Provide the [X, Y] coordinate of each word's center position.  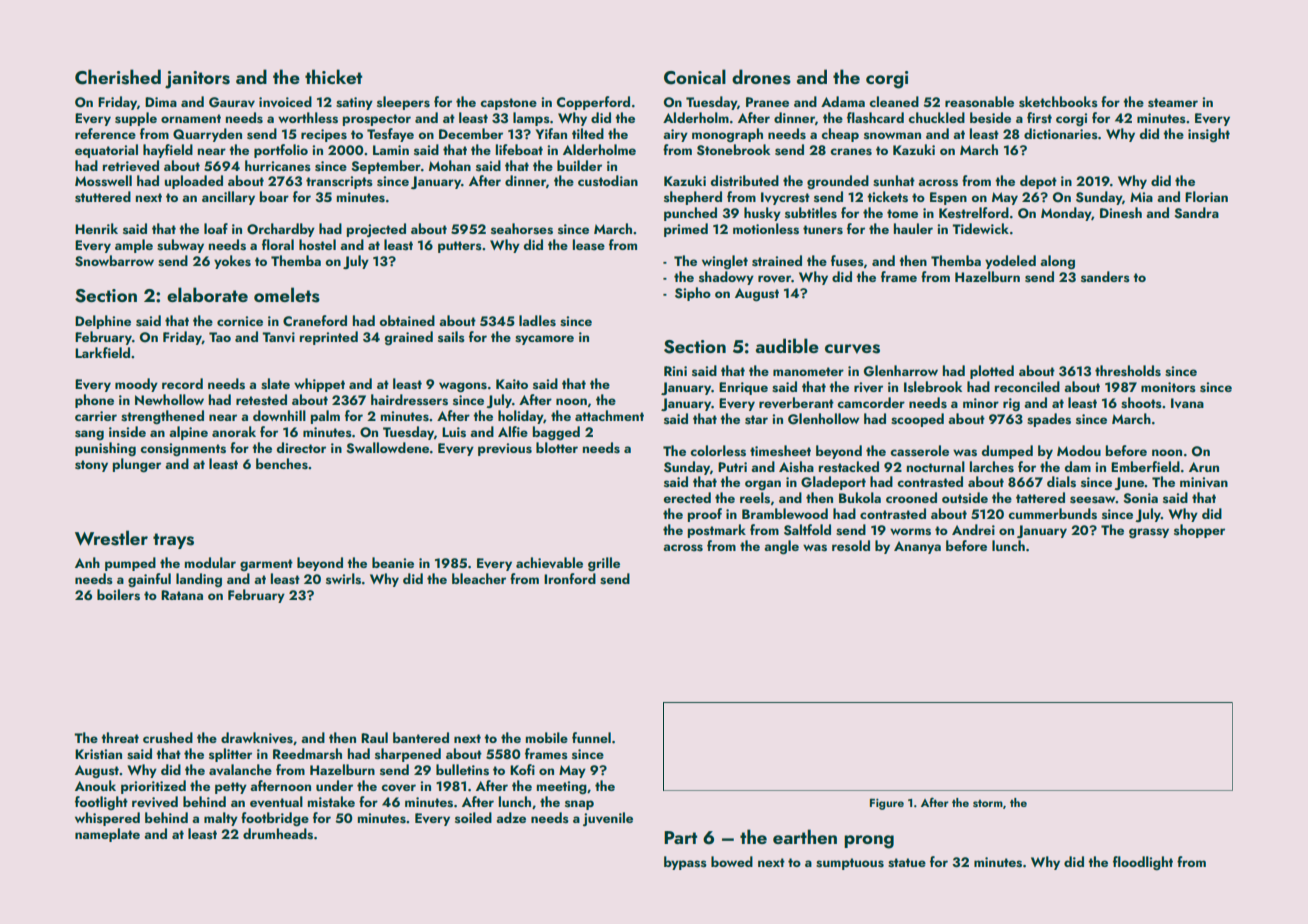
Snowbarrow [114, 261]
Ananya [917, 547]
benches [282, 464]
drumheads [278, 834]
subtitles [811, 213]
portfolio [281, 151]
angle [781, 547]
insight [1209, 135]
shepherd [693, 198]
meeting [562, 788]
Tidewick [980, 228]
